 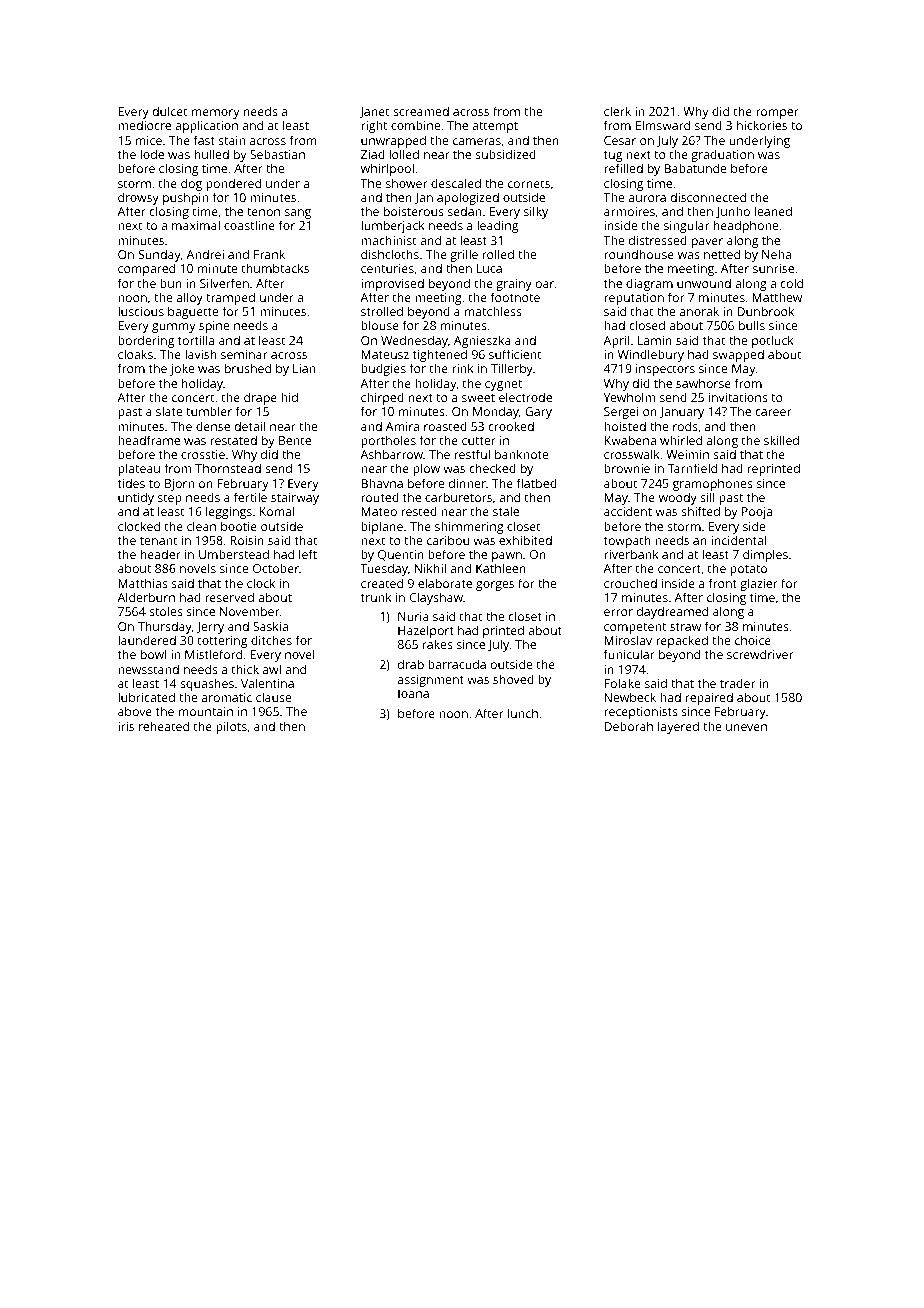 What do you see at coordinates (478, 398) in the screenshot?
I see `sweet` at bounding box center [478, 398].
